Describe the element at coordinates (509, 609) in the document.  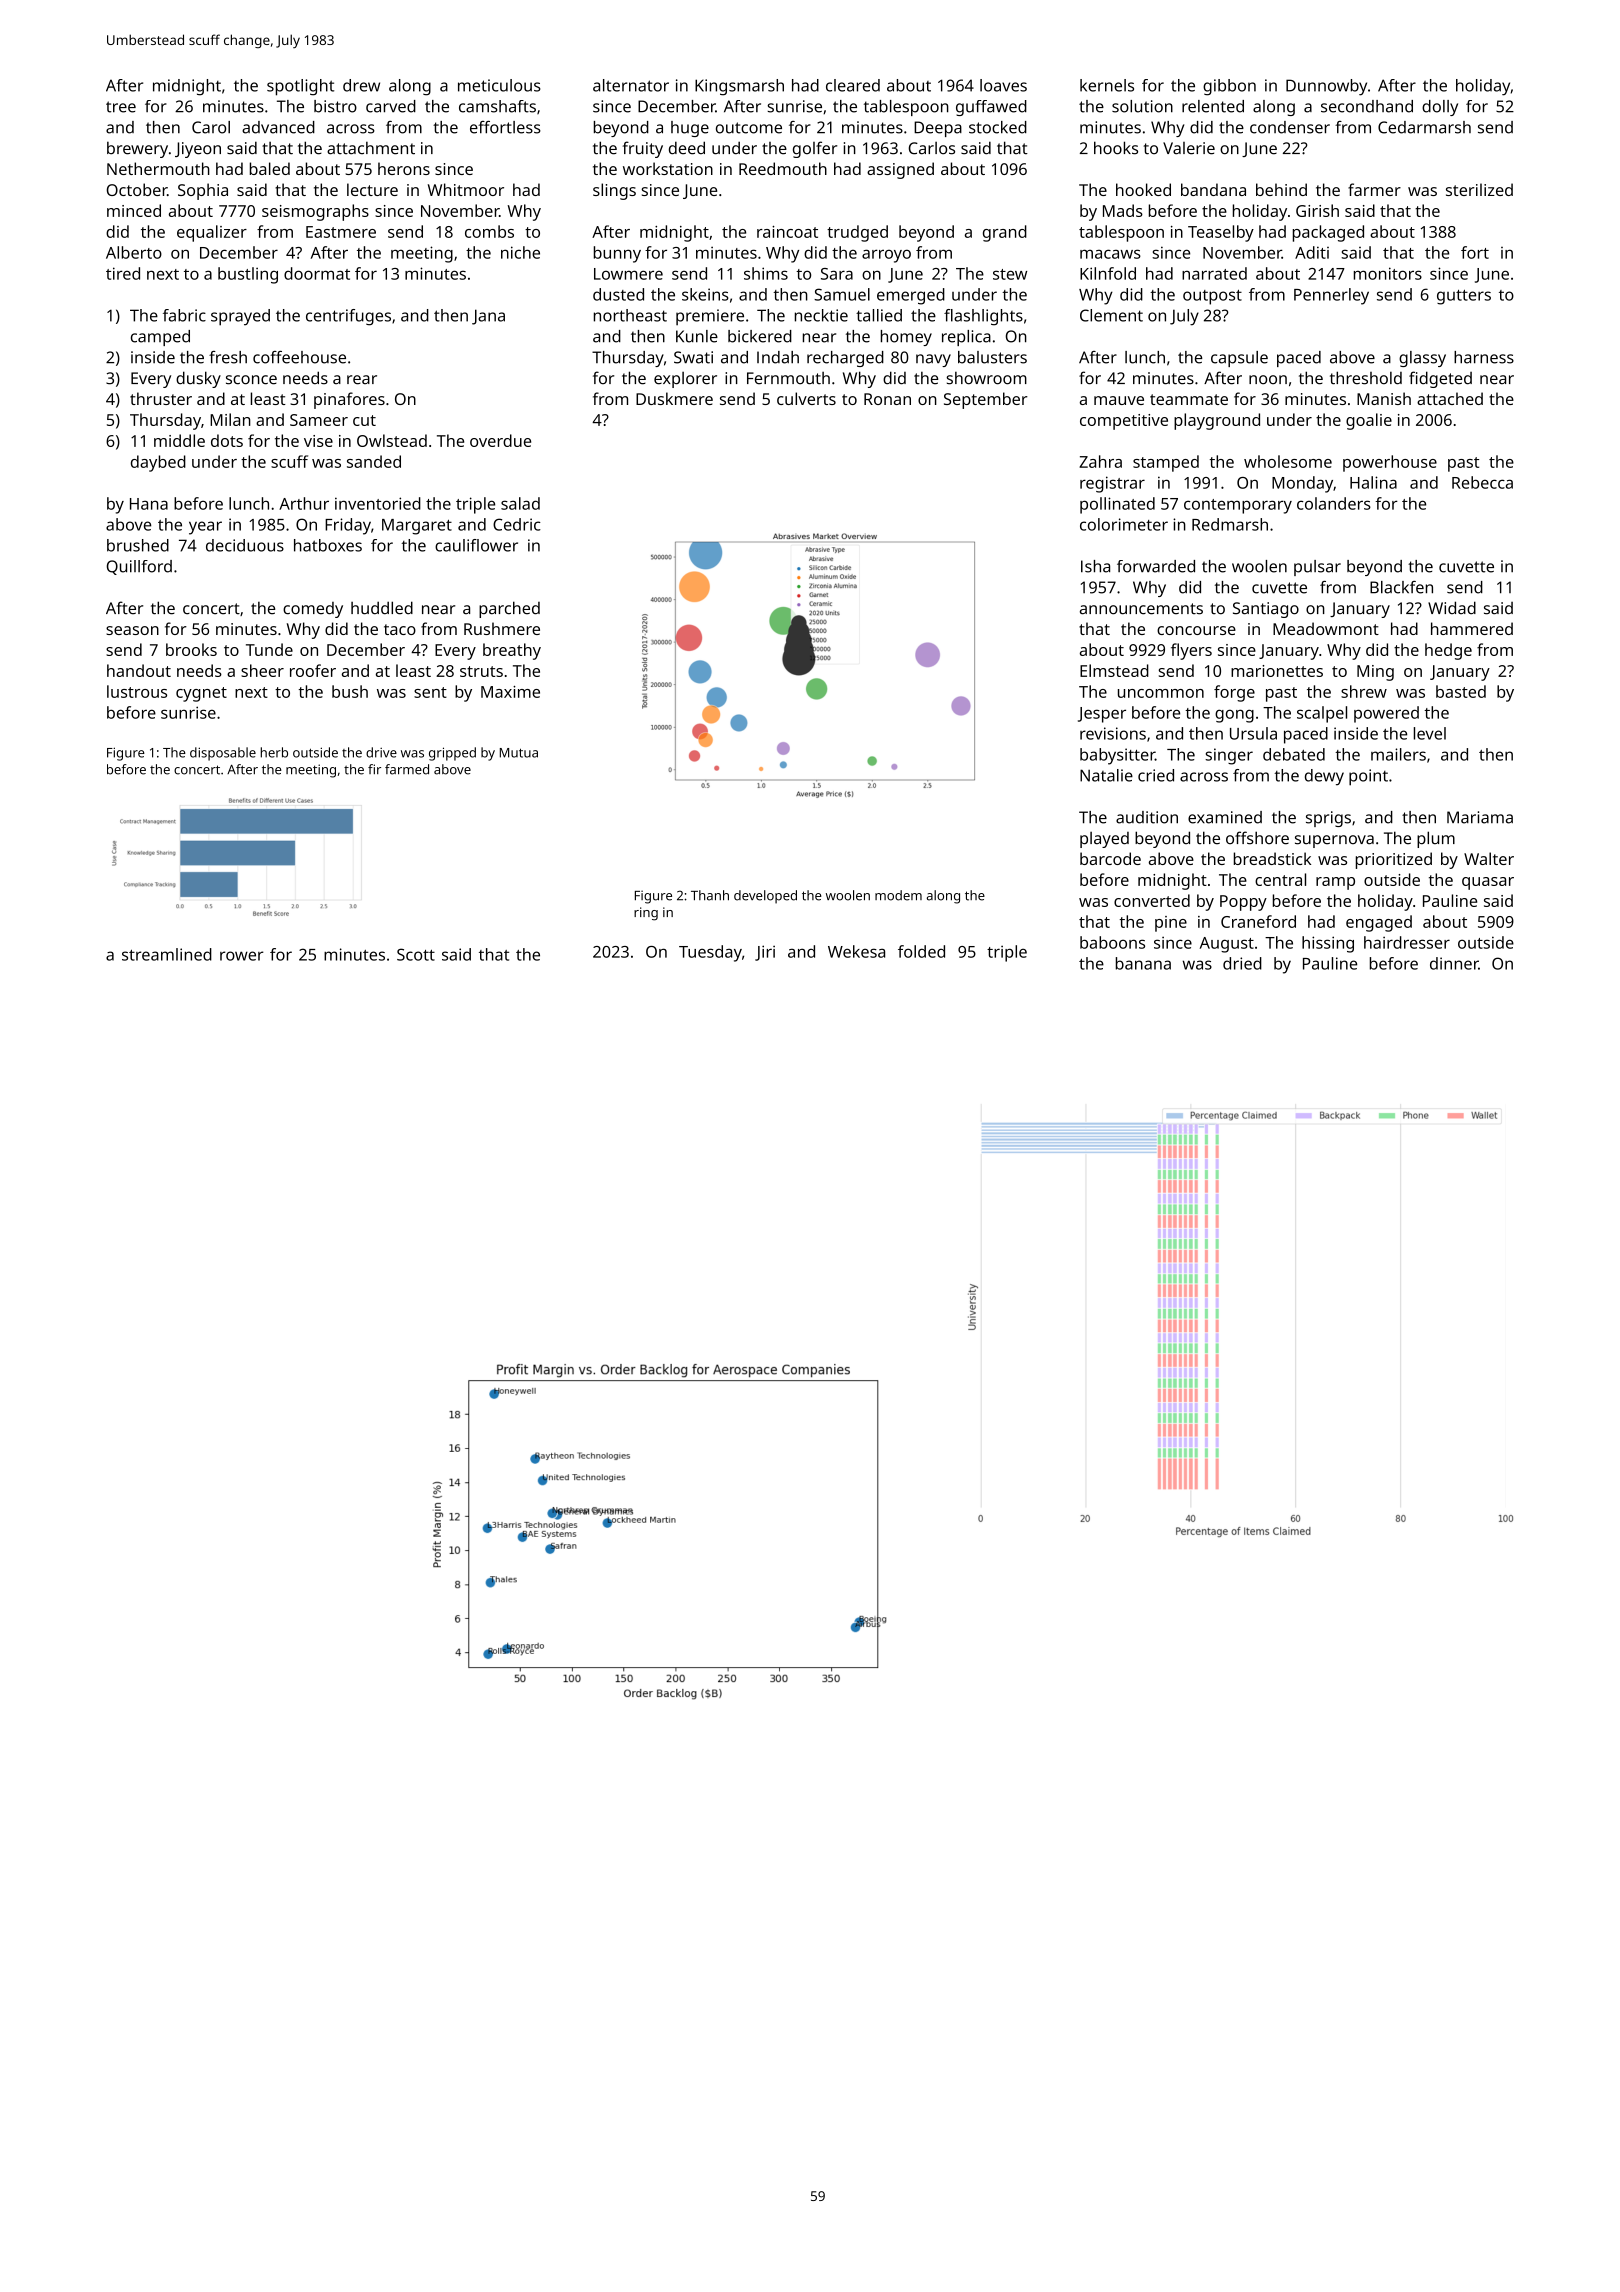
I see `parched` at that location.
